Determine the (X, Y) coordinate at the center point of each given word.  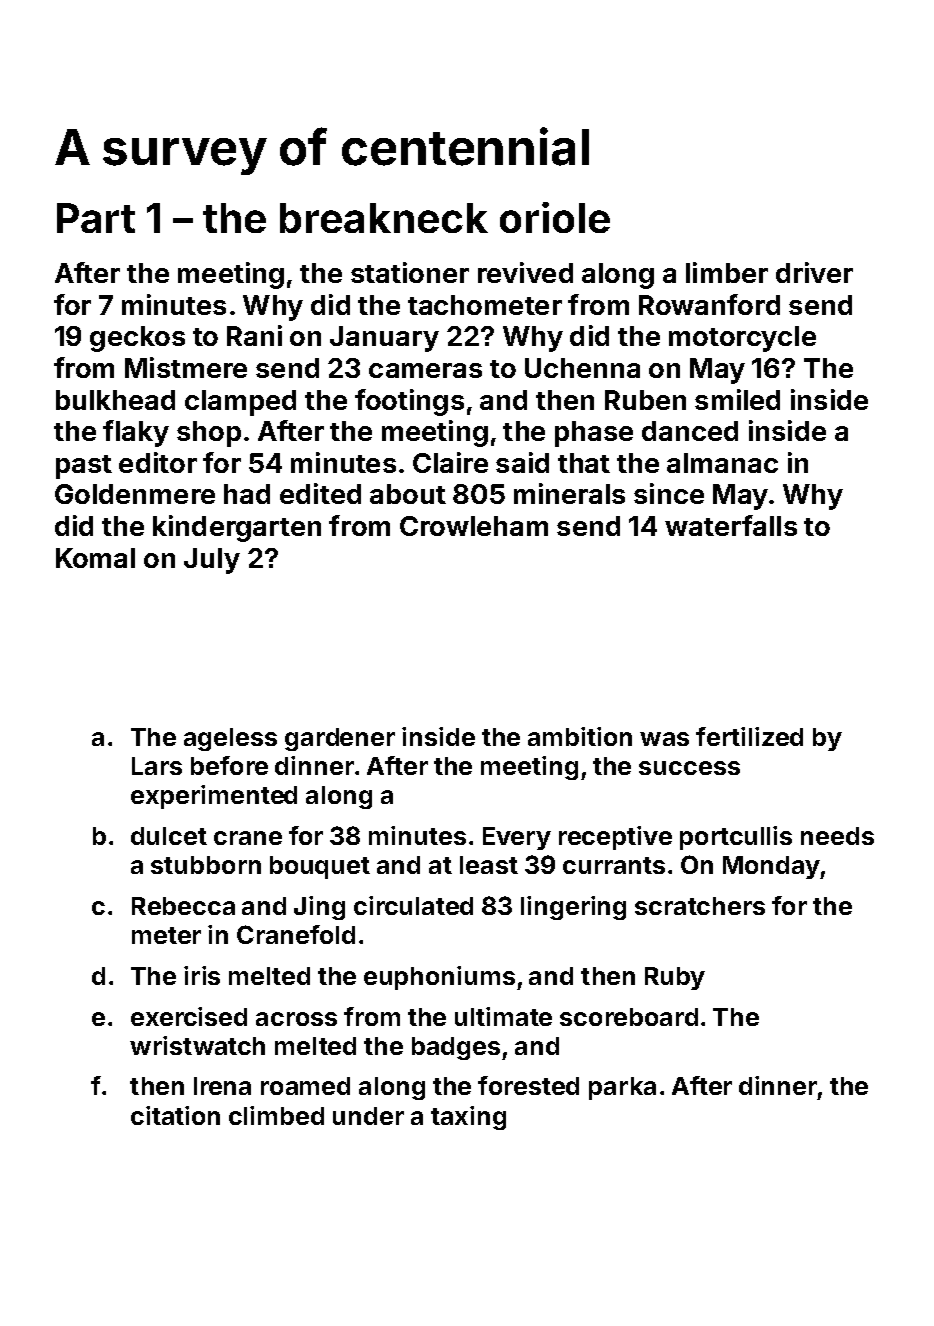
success (689, 768)
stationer (410, 272)
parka (622, 1088)
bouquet (320, 867)
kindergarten (237, 528)
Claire (450, 462)
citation (175, 1115)
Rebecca (183, 906)
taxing (468, 1118)
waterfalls (731, 525)
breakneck (384, 218)
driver (814, 272)
